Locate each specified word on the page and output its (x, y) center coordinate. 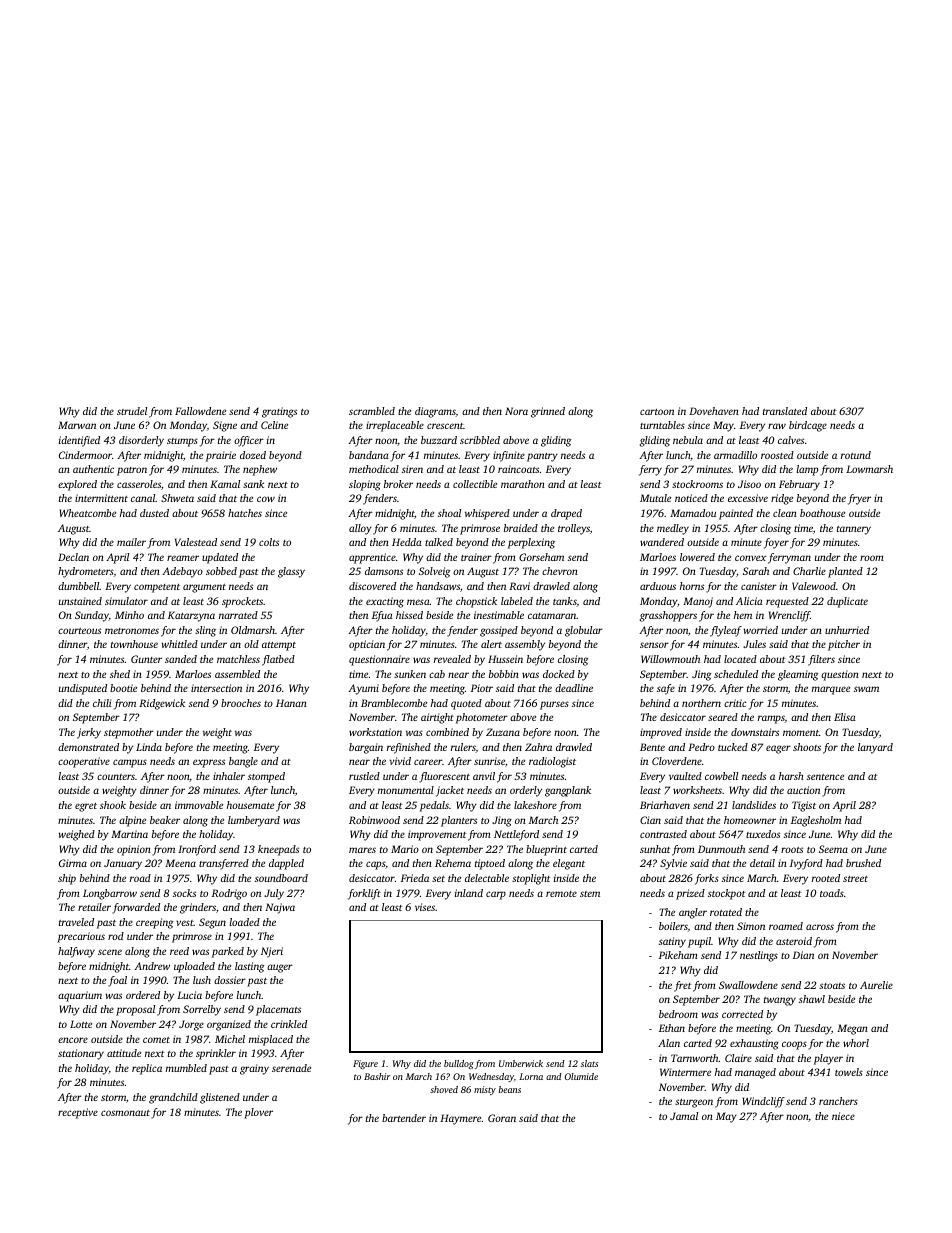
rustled (364, 776)
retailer (94, 907)
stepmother (129, 733)
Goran (502, 1118)
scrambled (372, 411)
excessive (748, 498)
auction (803, 790)
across (820, 927)
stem (590, 894)
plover (258, 1113)
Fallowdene (200, 411)
